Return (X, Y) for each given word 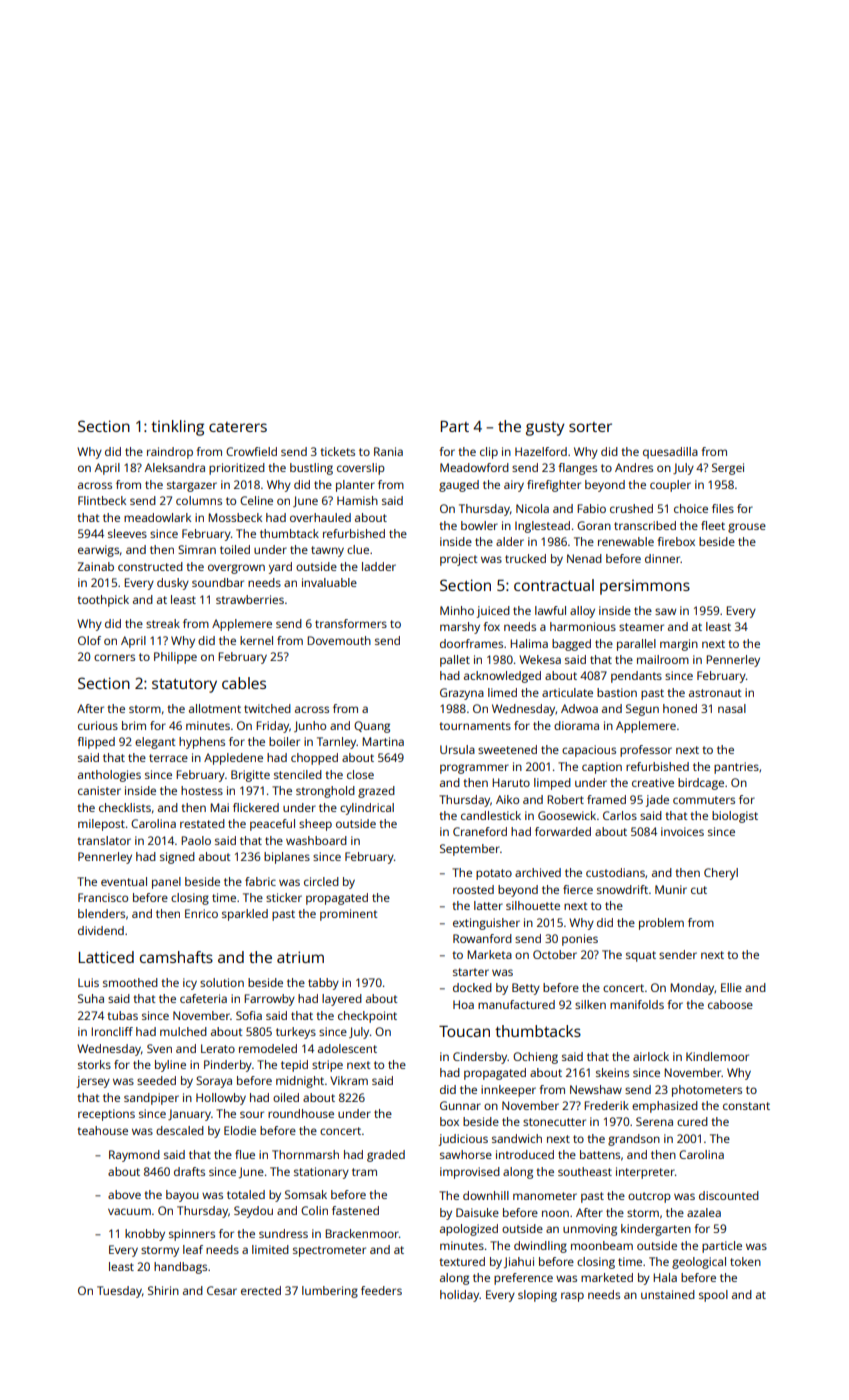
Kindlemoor (717, 1056)
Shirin (163, 1290)
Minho (457, 610)
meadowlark (157, 517)
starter (471, 972)
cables (244, 683)
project (458, 560)
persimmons (645, 587)
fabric (260, 881)
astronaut (715, 693)
